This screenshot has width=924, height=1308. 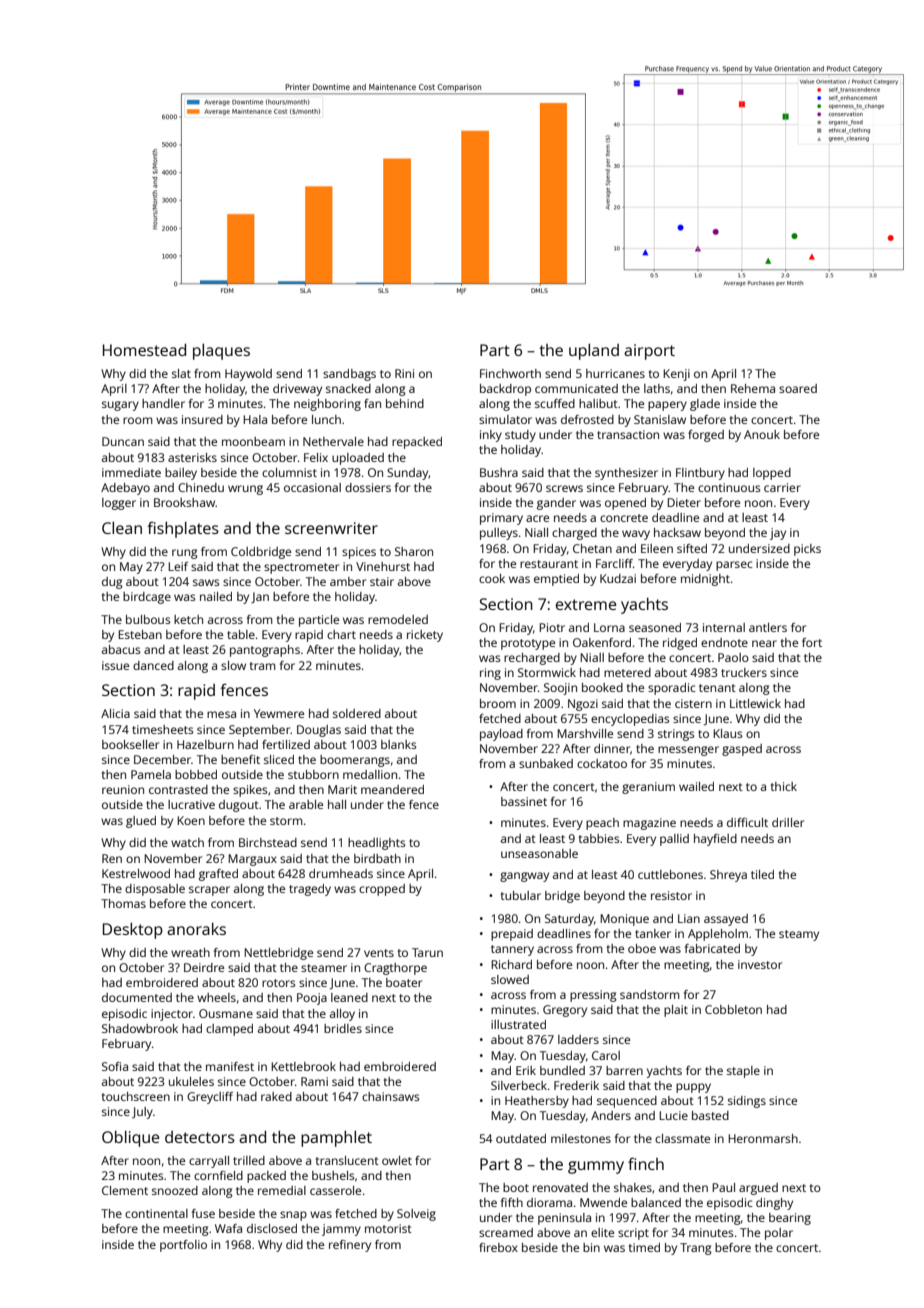 I want to click on thick, so click(x=784, y=786).
